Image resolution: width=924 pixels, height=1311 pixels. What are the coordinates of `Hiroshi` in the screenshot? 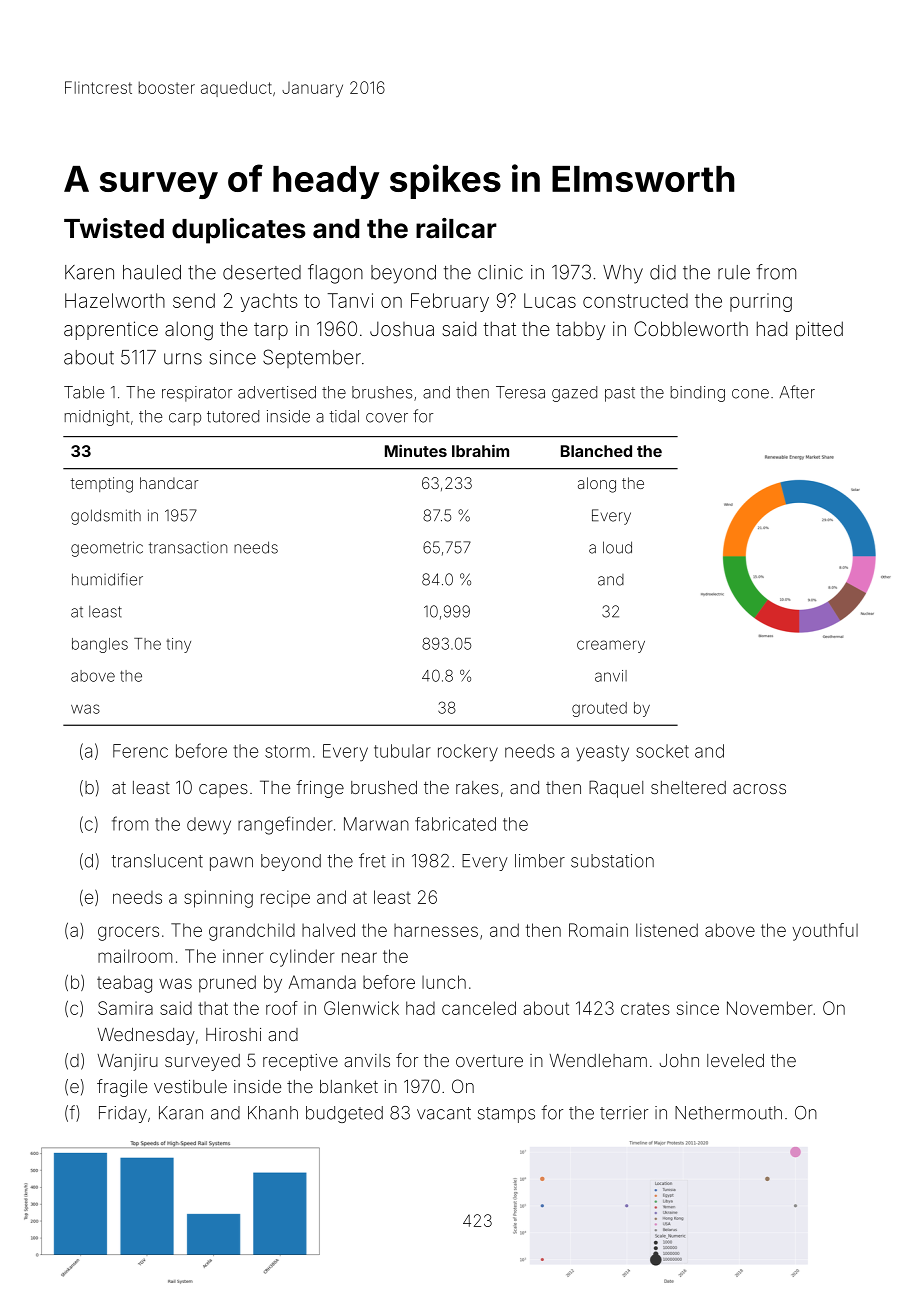 It's located at (233, 1034).
